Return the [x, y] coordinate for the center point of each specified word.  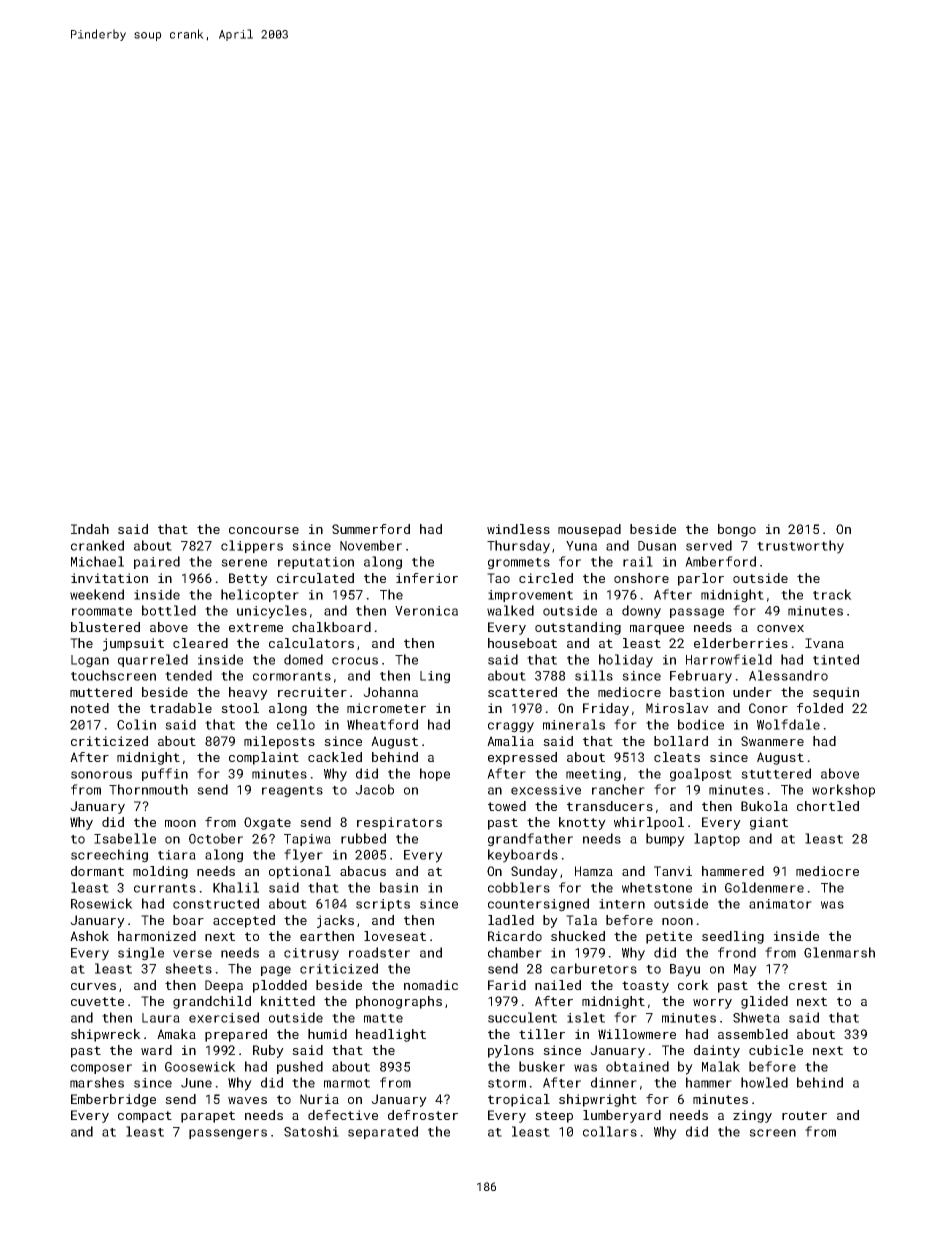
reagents [292, 792]
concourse [264, 530]
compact [145, 1117]
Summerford [371, 529]
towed [507, 806]
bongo [737, 530]
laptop [717, 839]
